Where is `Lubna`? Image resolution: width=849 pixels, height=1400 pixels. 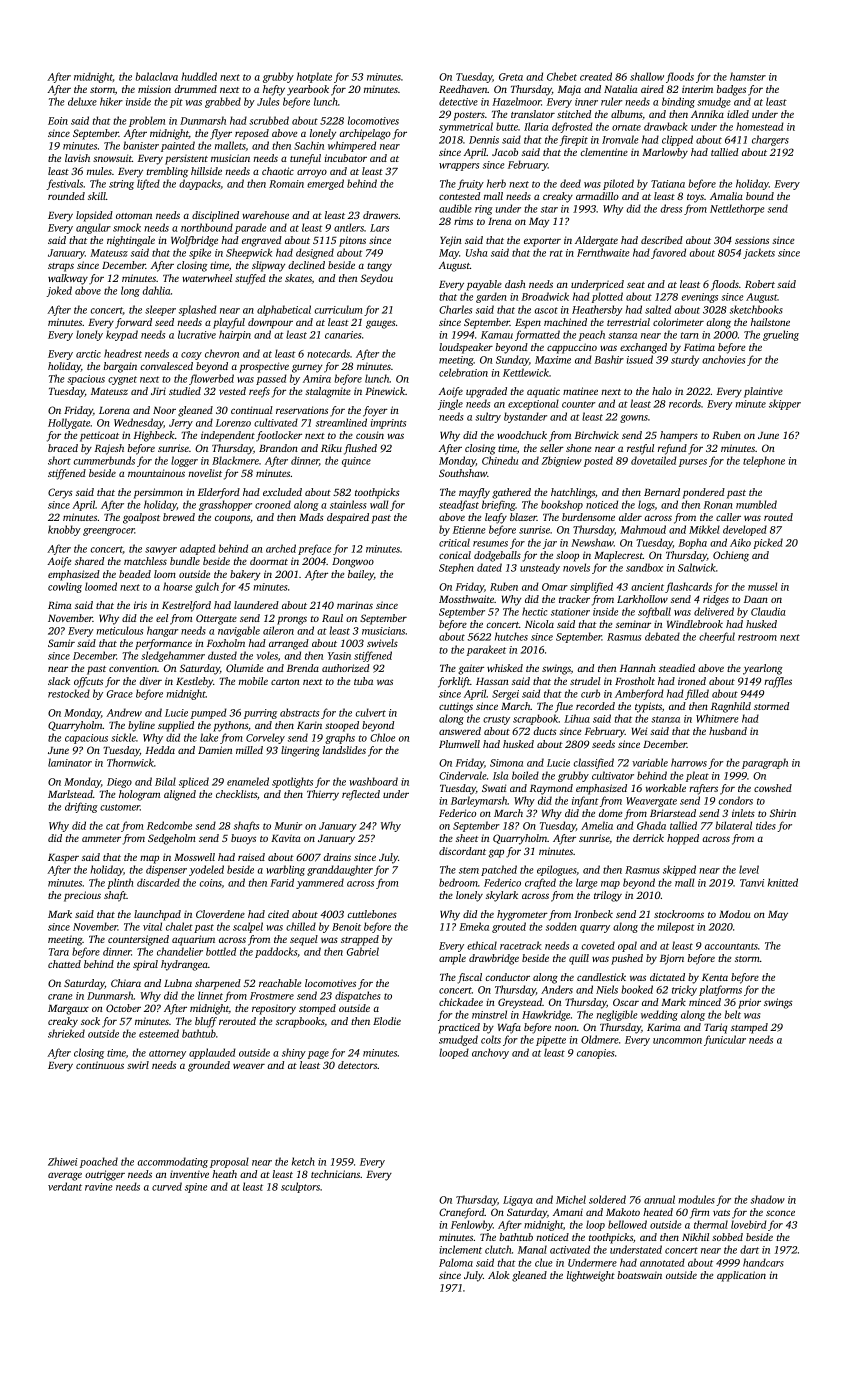
Lubna is located at coordinates (178, 983).
